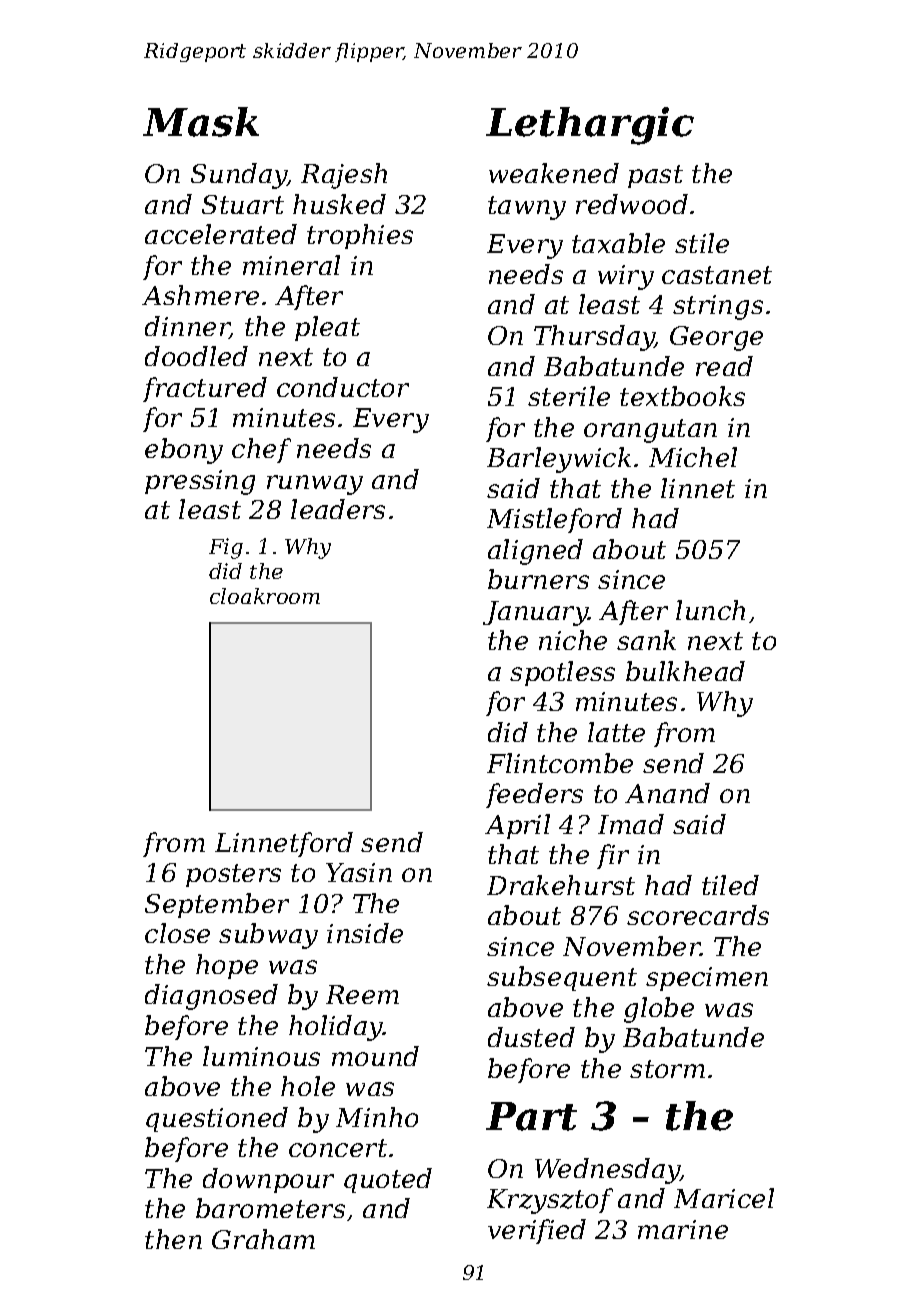  I want to click on then, so click(173, 1239).
